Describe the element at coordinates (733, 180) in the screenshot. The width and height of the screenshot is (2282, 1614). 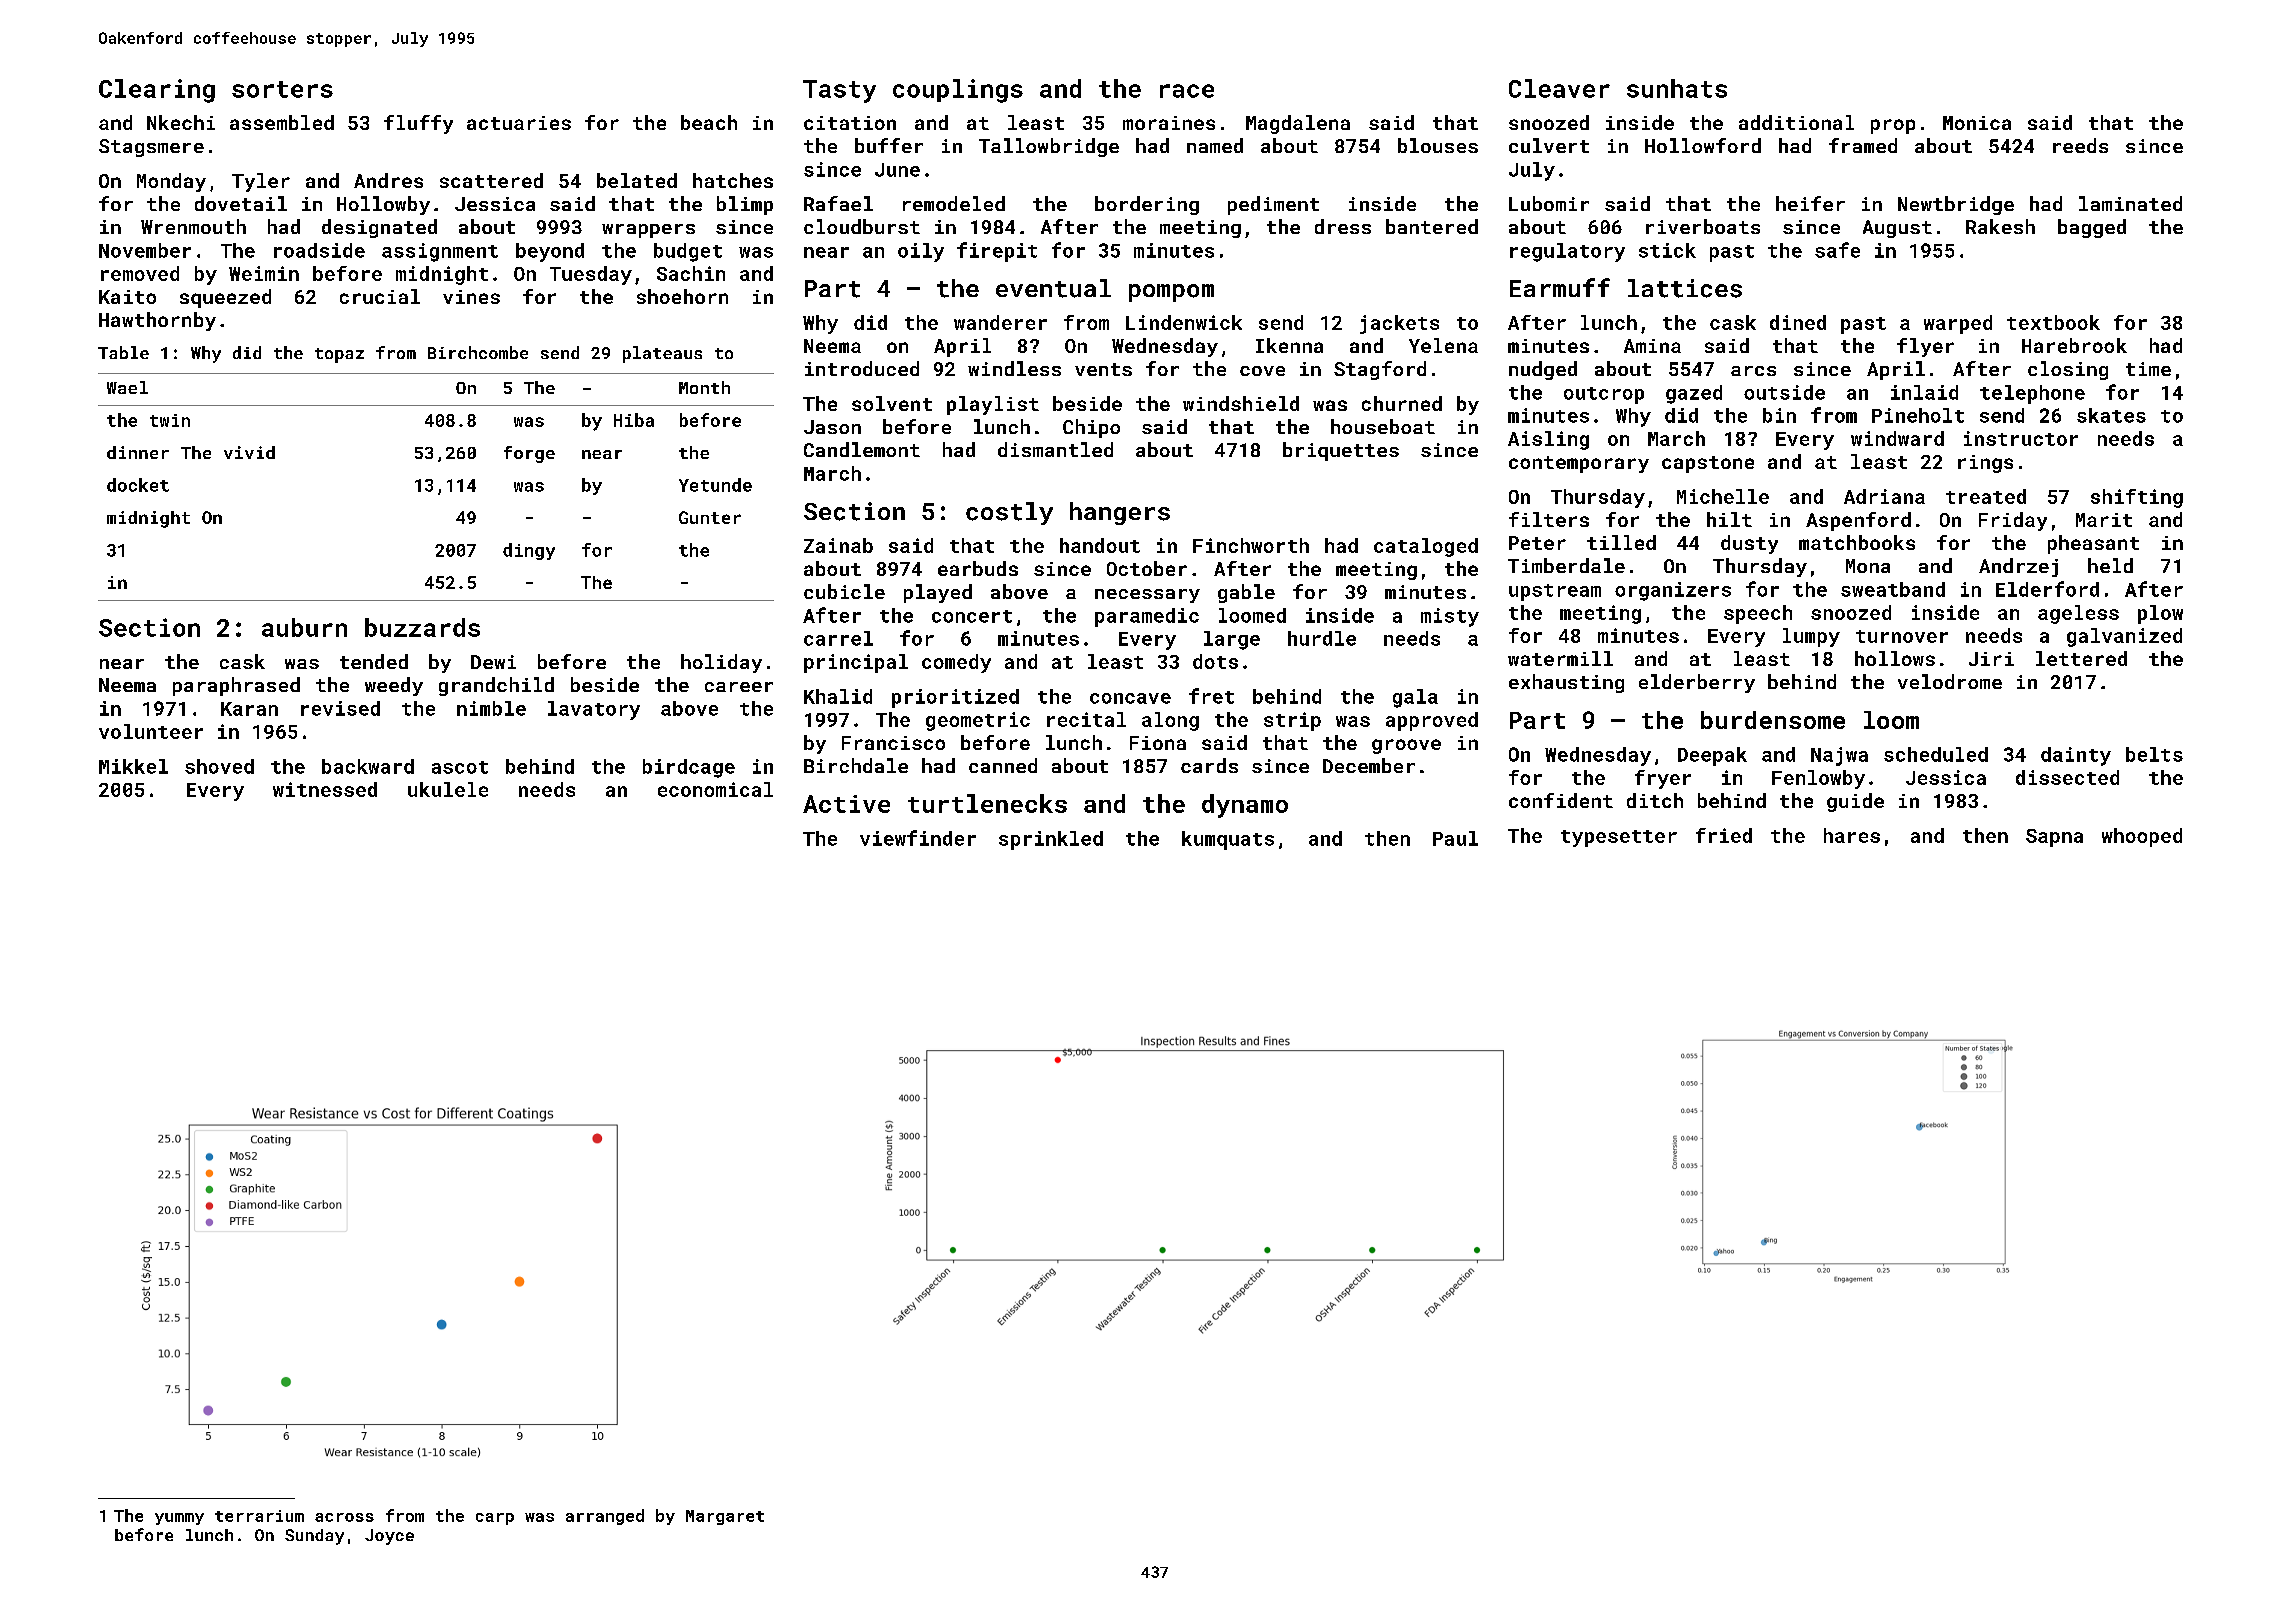
I see `hatches` at that location.
